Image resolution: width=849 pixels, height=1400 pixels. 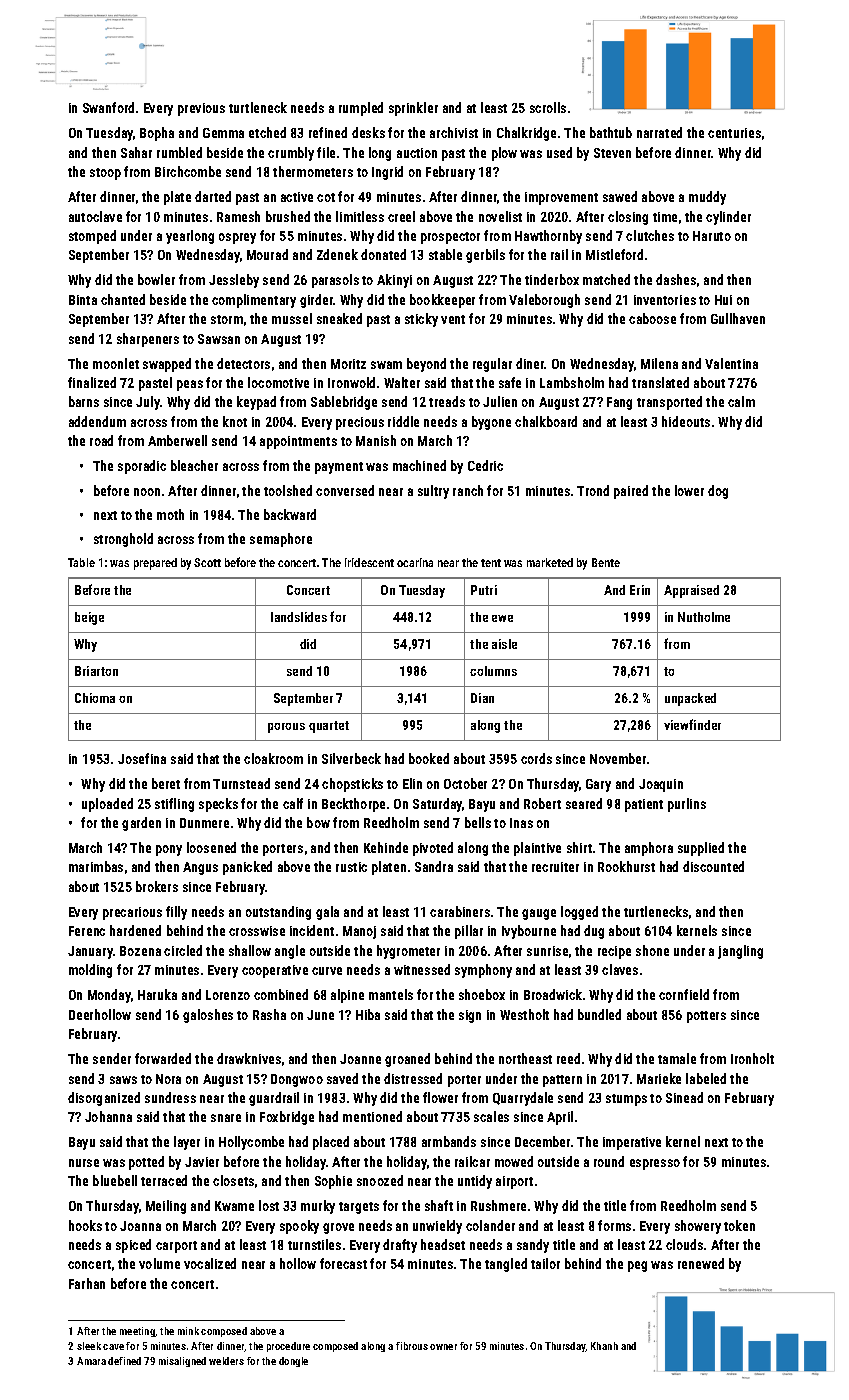 I want to click on witnessed, so click(x=422, y=969).
